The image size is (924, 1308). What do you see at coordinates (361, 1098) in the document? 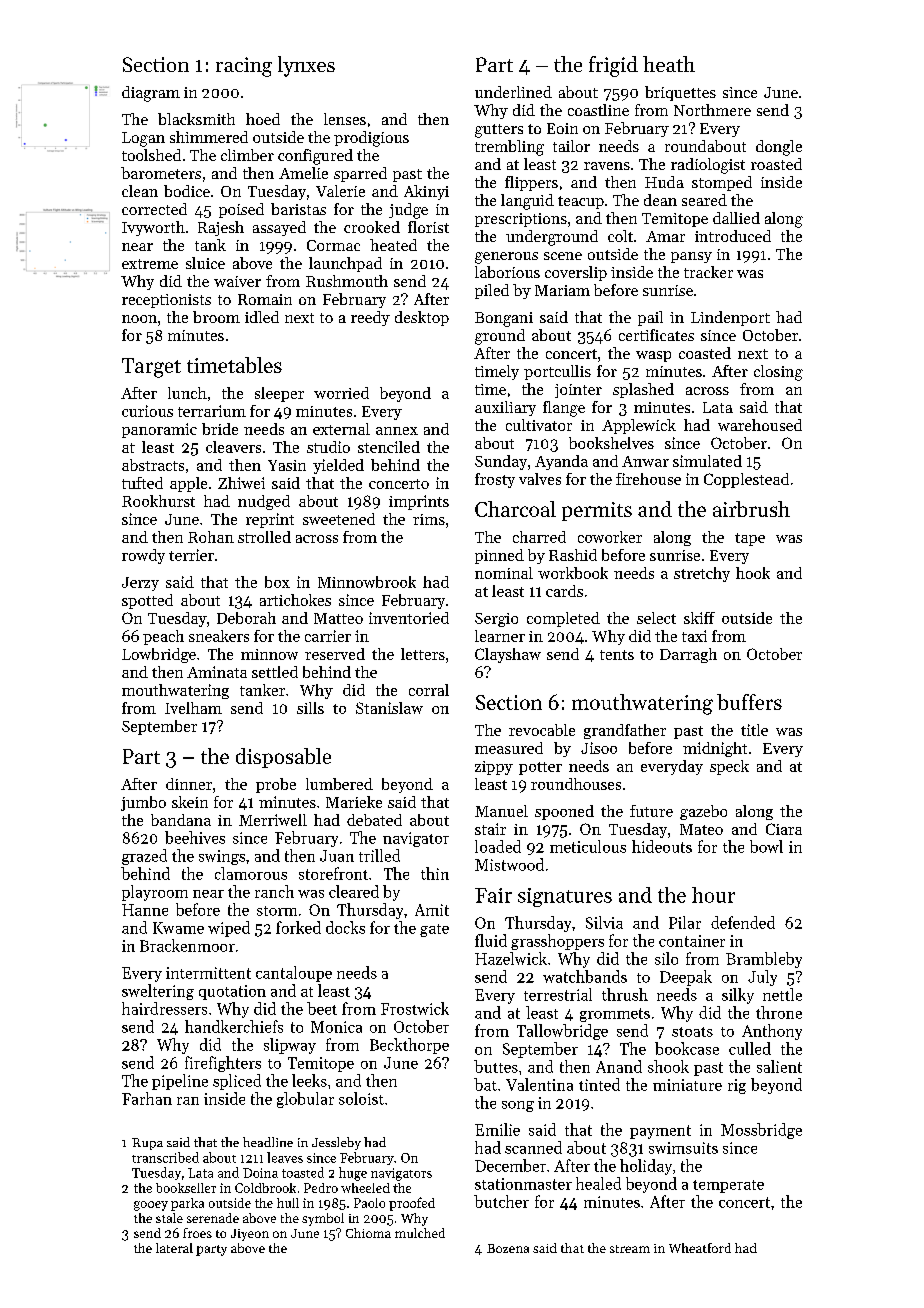
I see `soloist` at bounding box center [361, 1098].
